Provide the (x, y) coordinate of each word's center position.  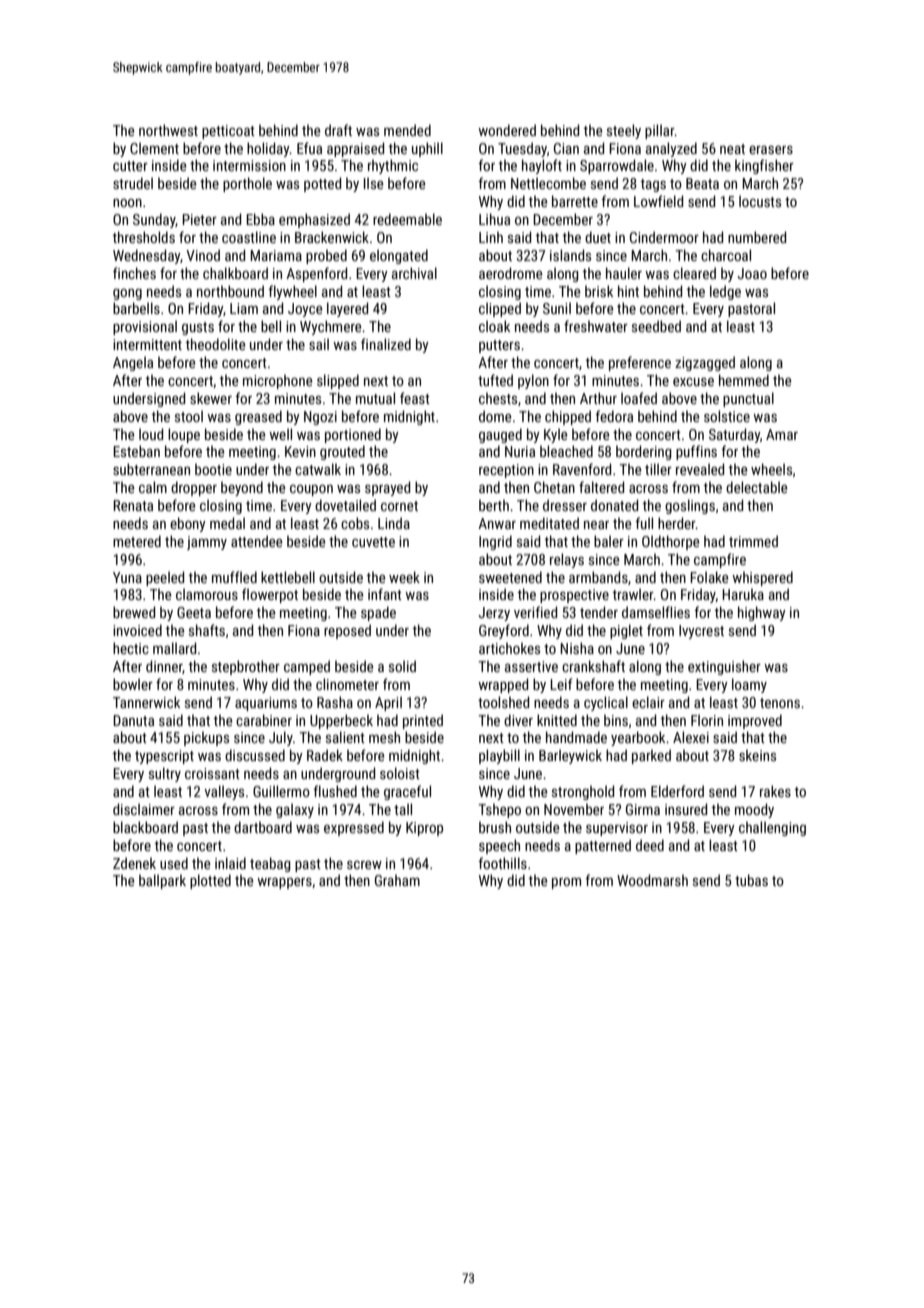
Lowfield (658, 201)
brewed (134, 612)
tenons (780, 703)
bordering (644, 452)
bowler (133, 684)
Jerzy (494, 614)
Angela (133, 363)
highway (762, 613)
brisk (599, 291)
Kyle (556, 435)
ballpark (162, 881)
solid (402, 666)
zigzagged (705, 363)
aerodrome (511, 273)
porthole (247, 184)
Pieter (199, 219)
